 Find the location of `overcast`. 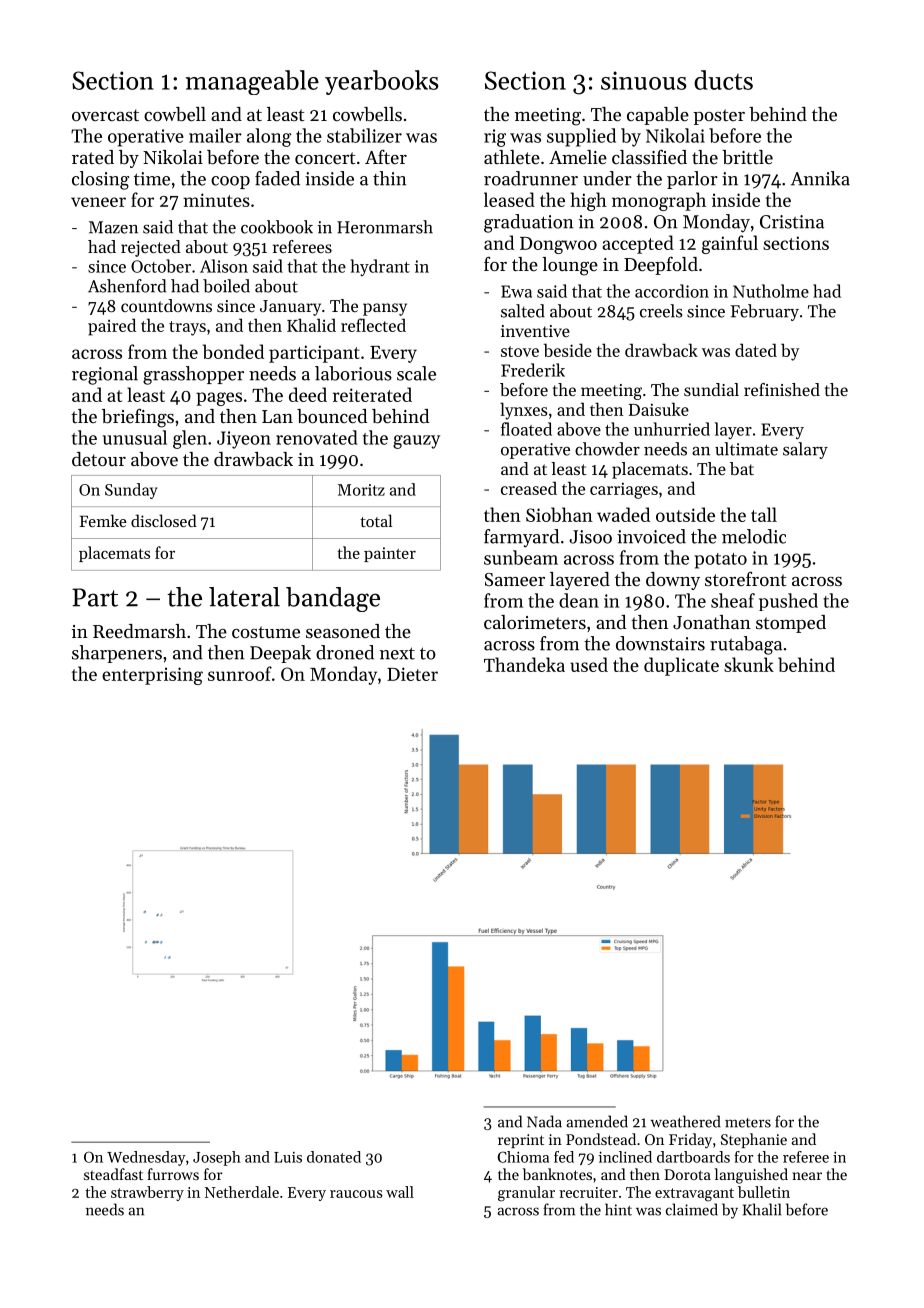

overcast is located at coordinates (105, 115).
